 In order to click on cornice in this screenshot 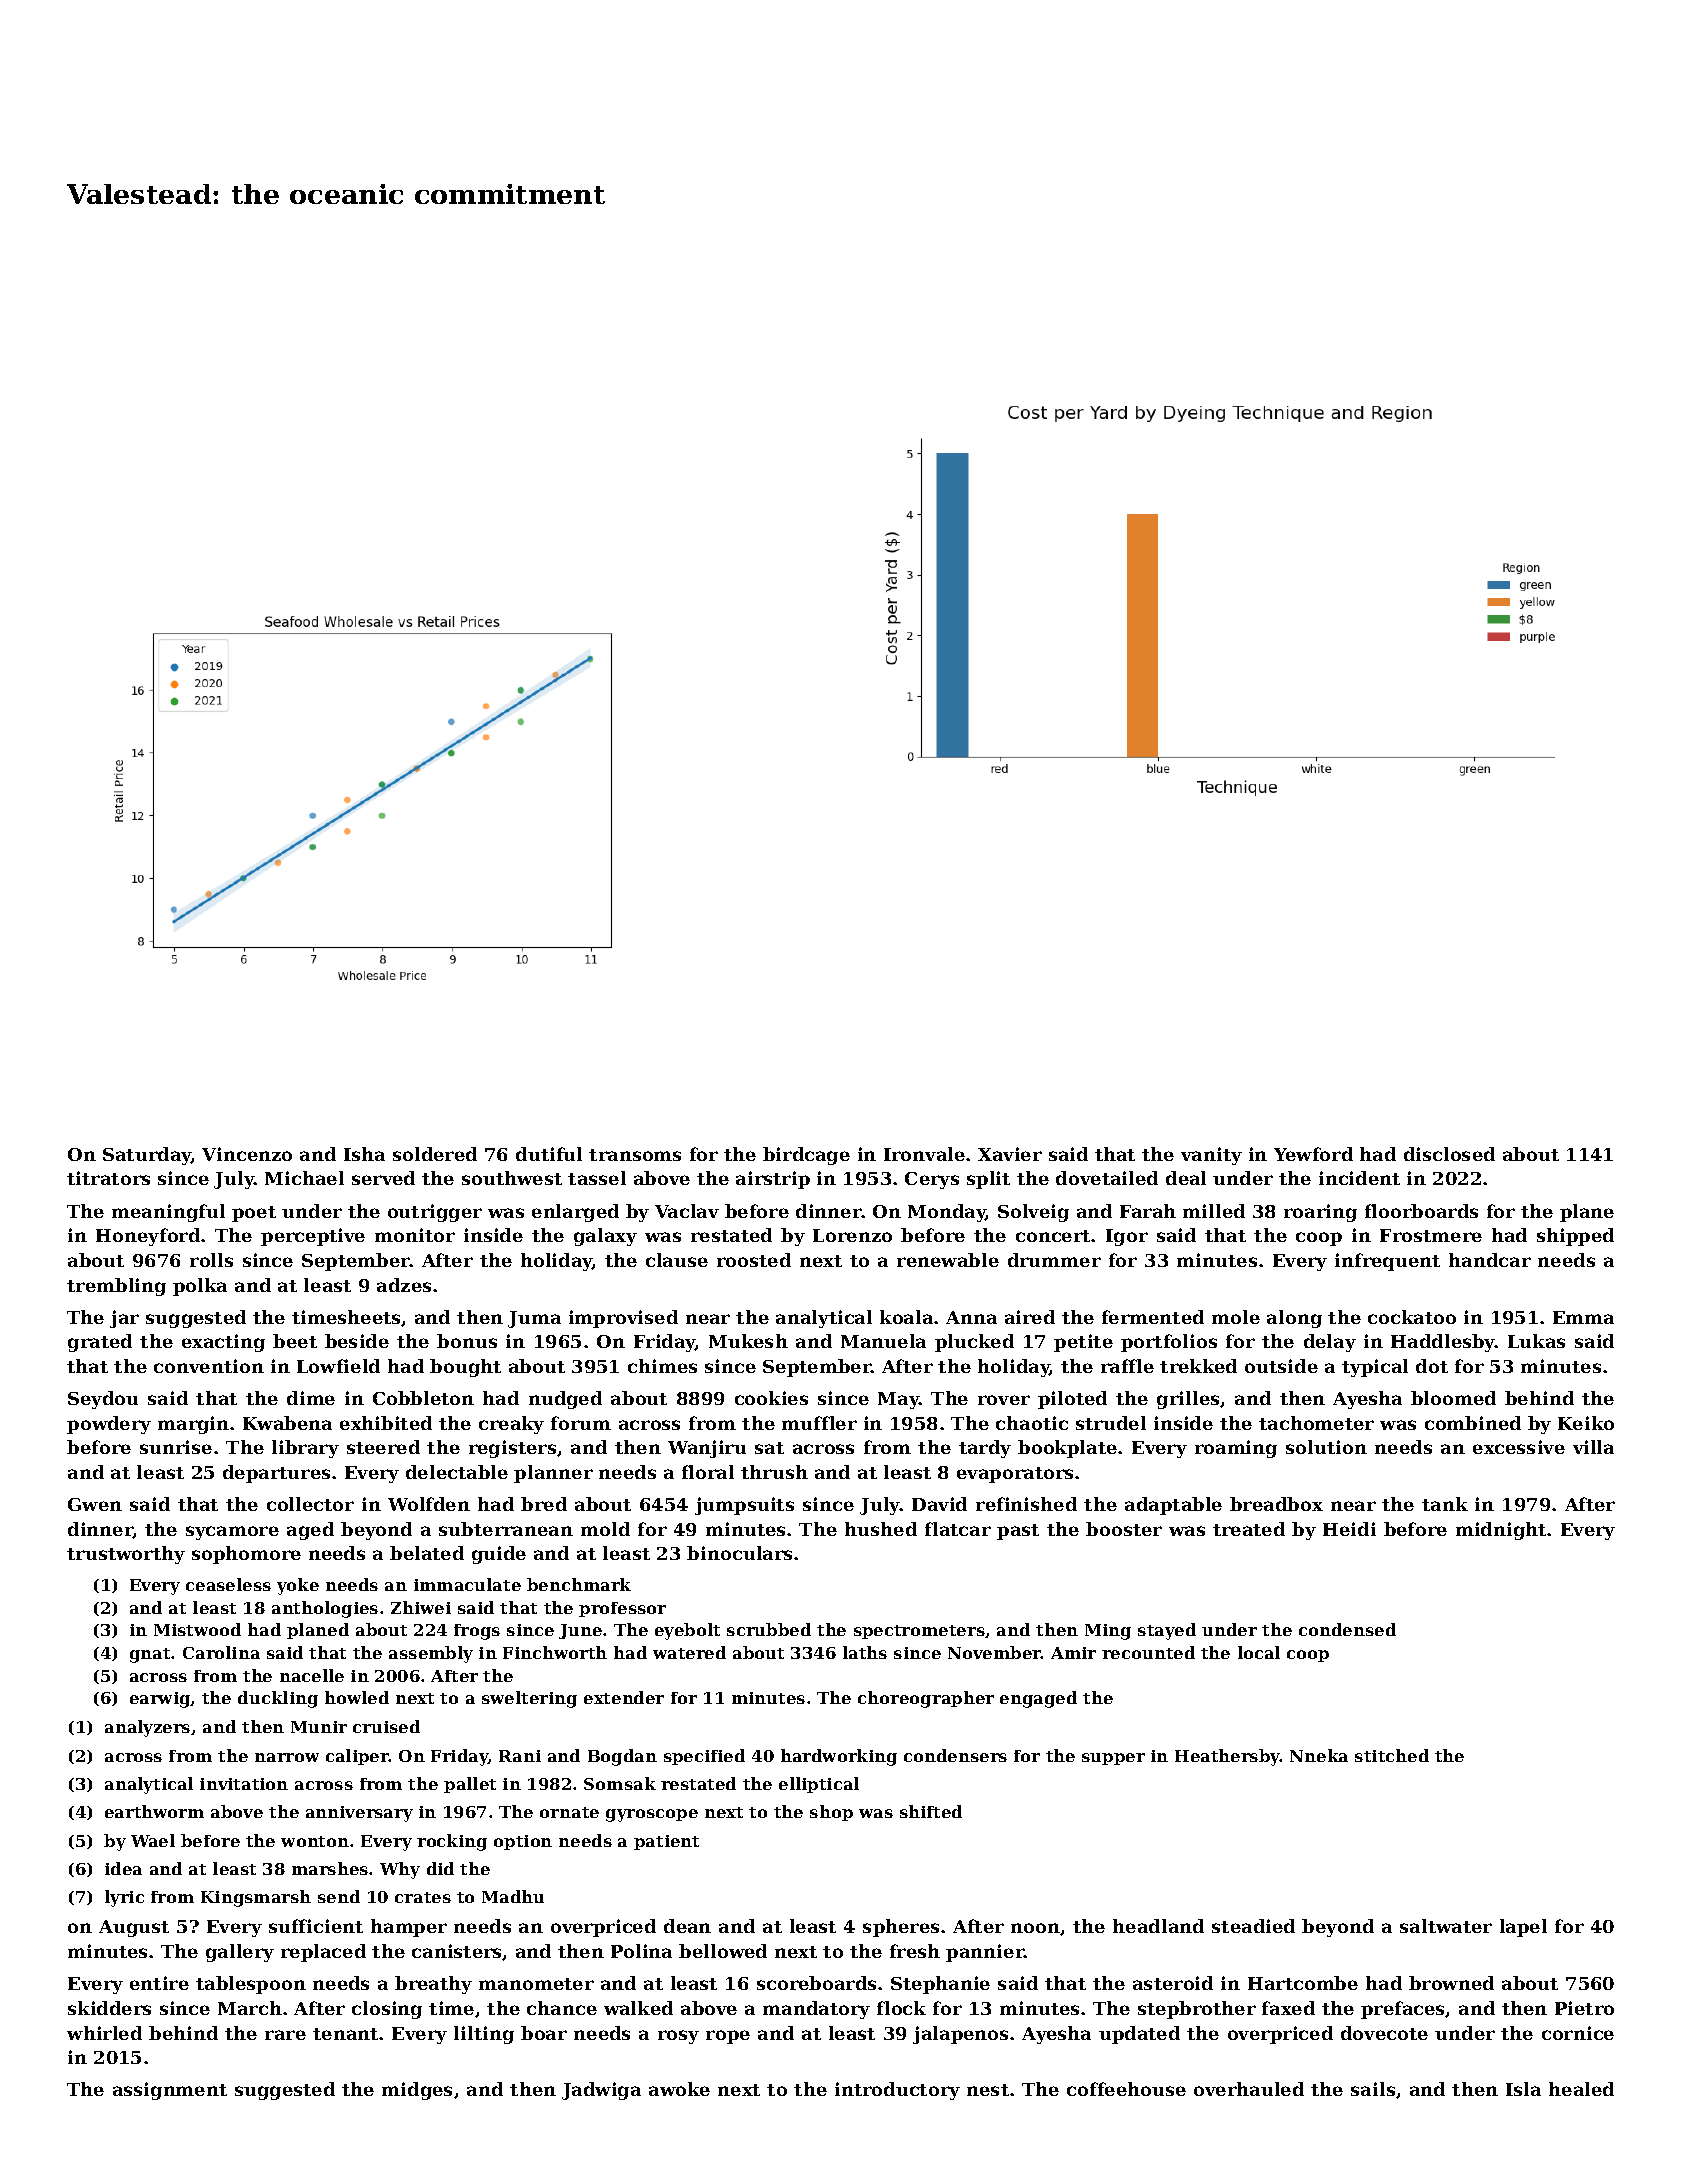, I will do `click(1578, 2033)`.
